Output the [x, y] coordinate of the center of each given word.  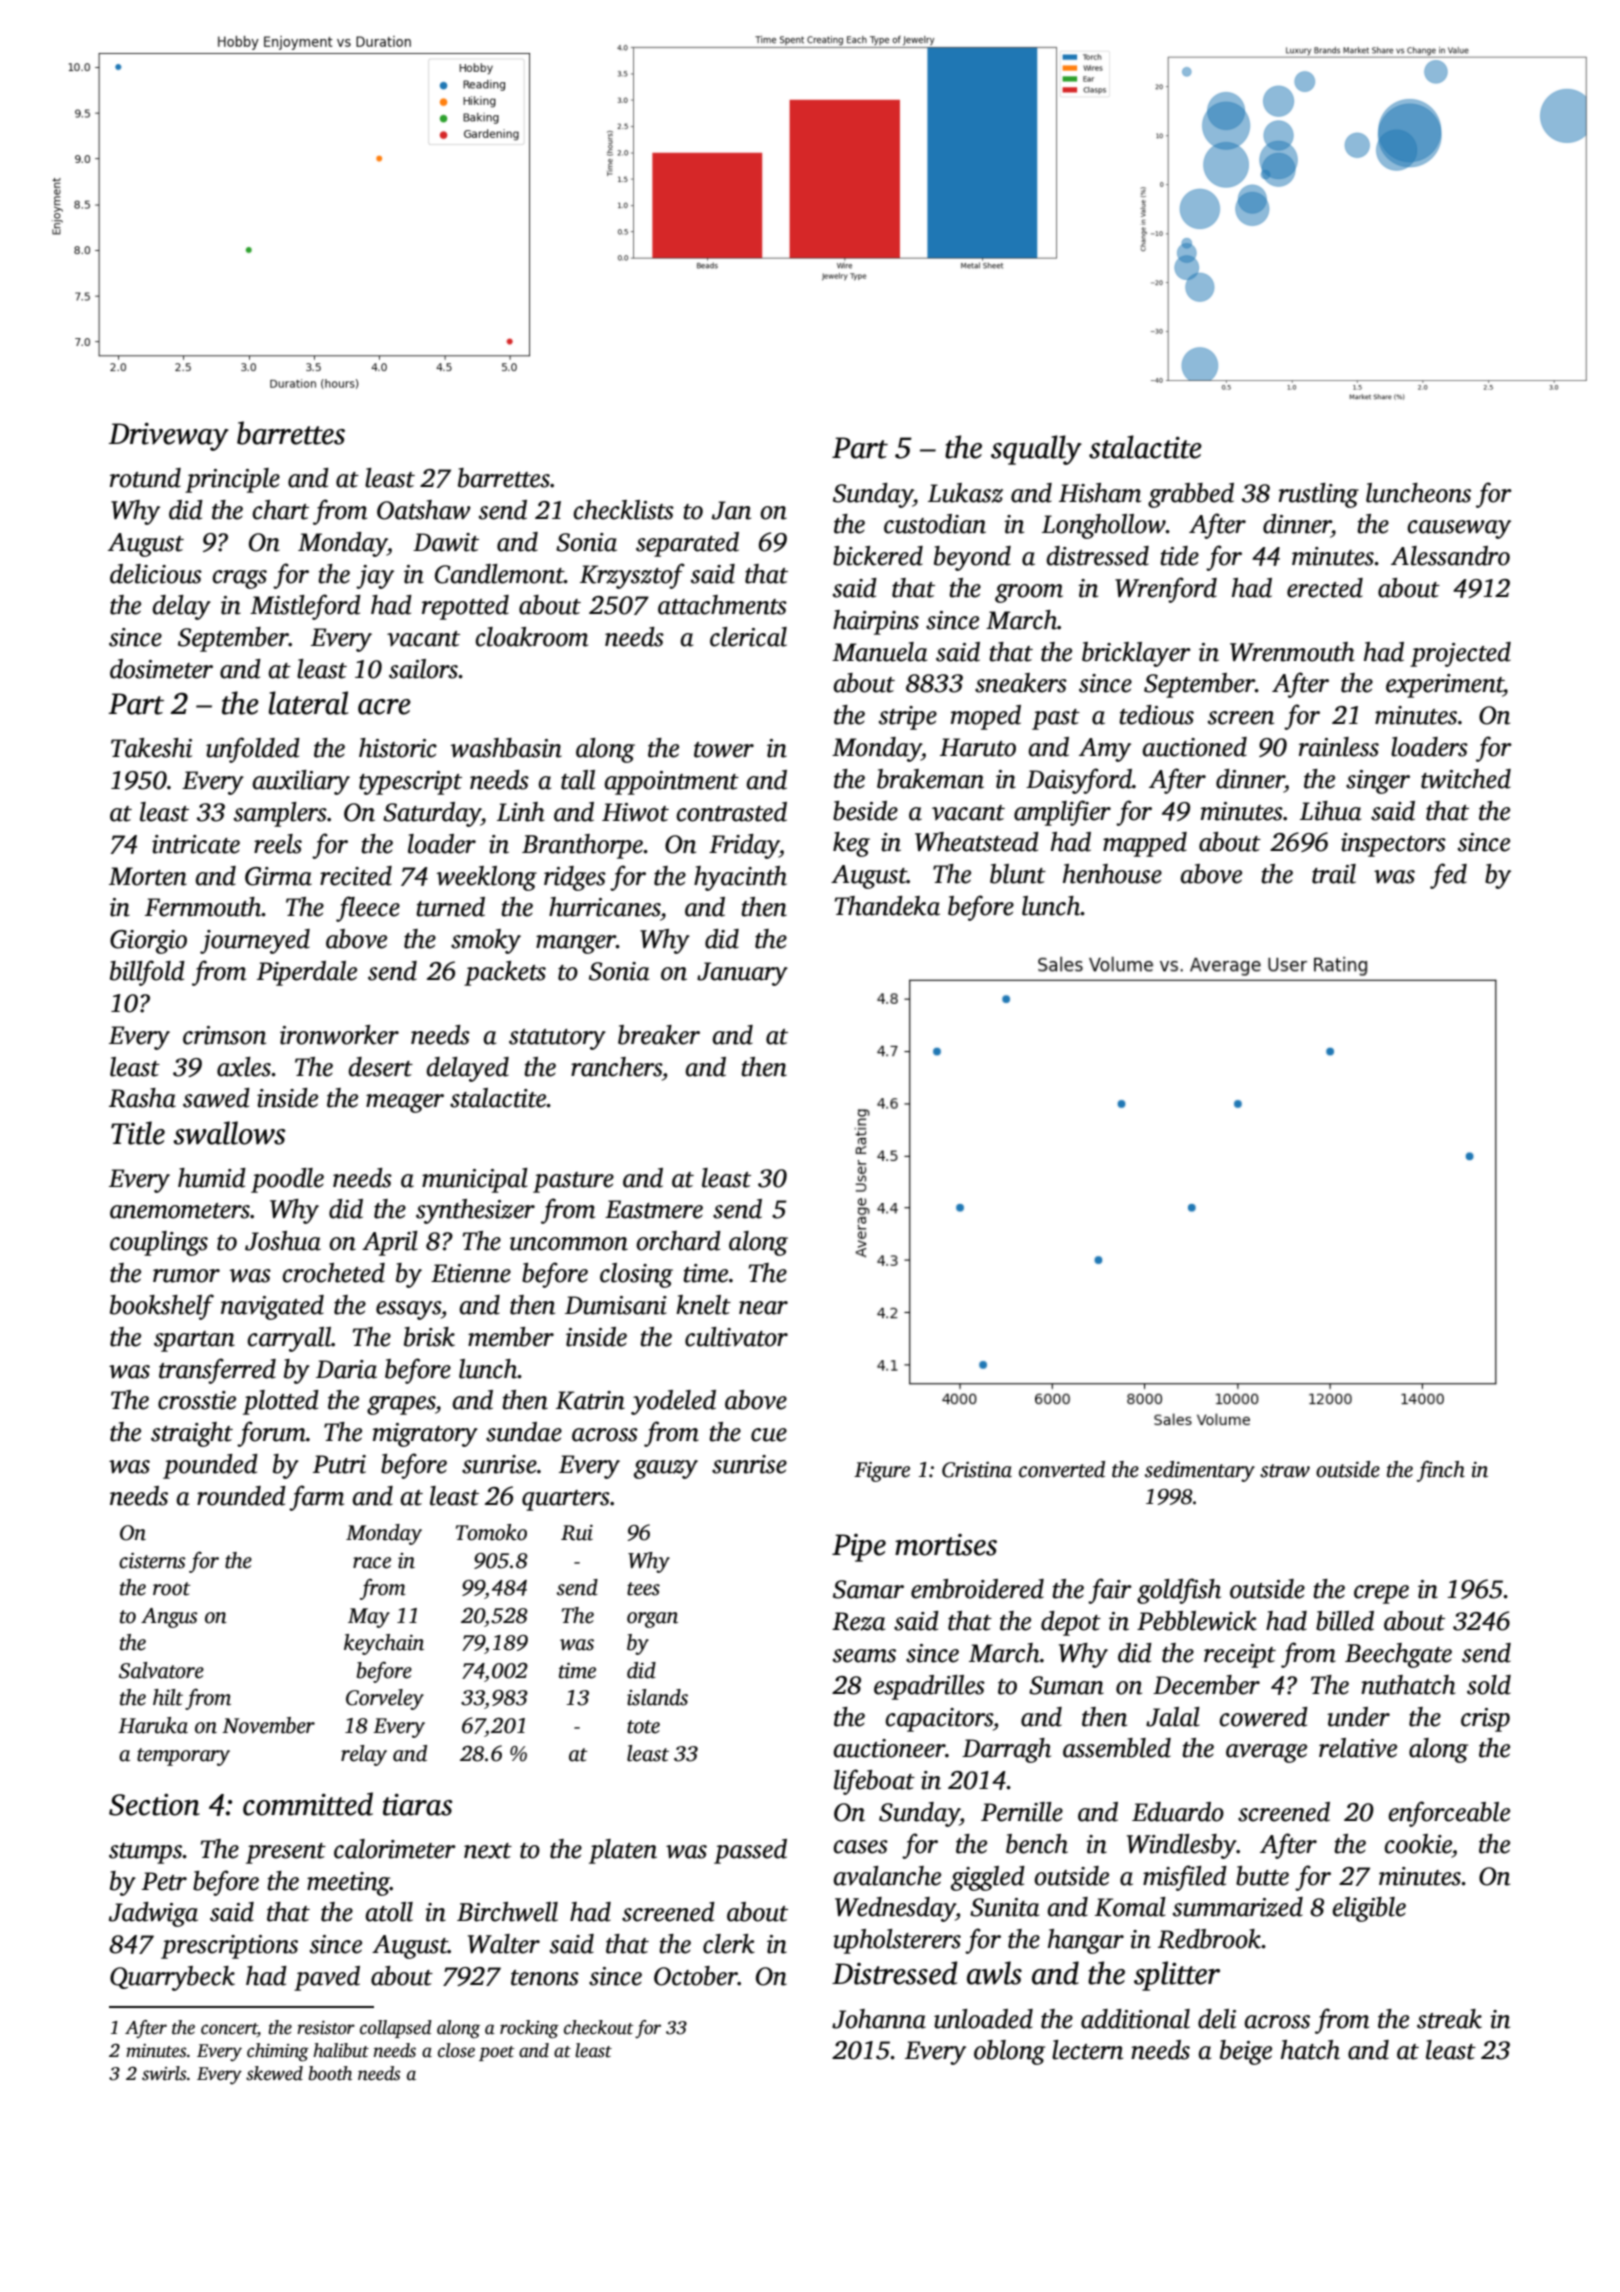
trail [1334, 874]
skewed [274, 2073]
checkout [599, 2027]
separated [687, 544]
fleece [368, 909]
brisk [429, 1337]
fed [1448, 876]
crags [239, 579]
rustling [1319, 495]
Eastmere [654, 1209]
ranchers [616, 1067]
